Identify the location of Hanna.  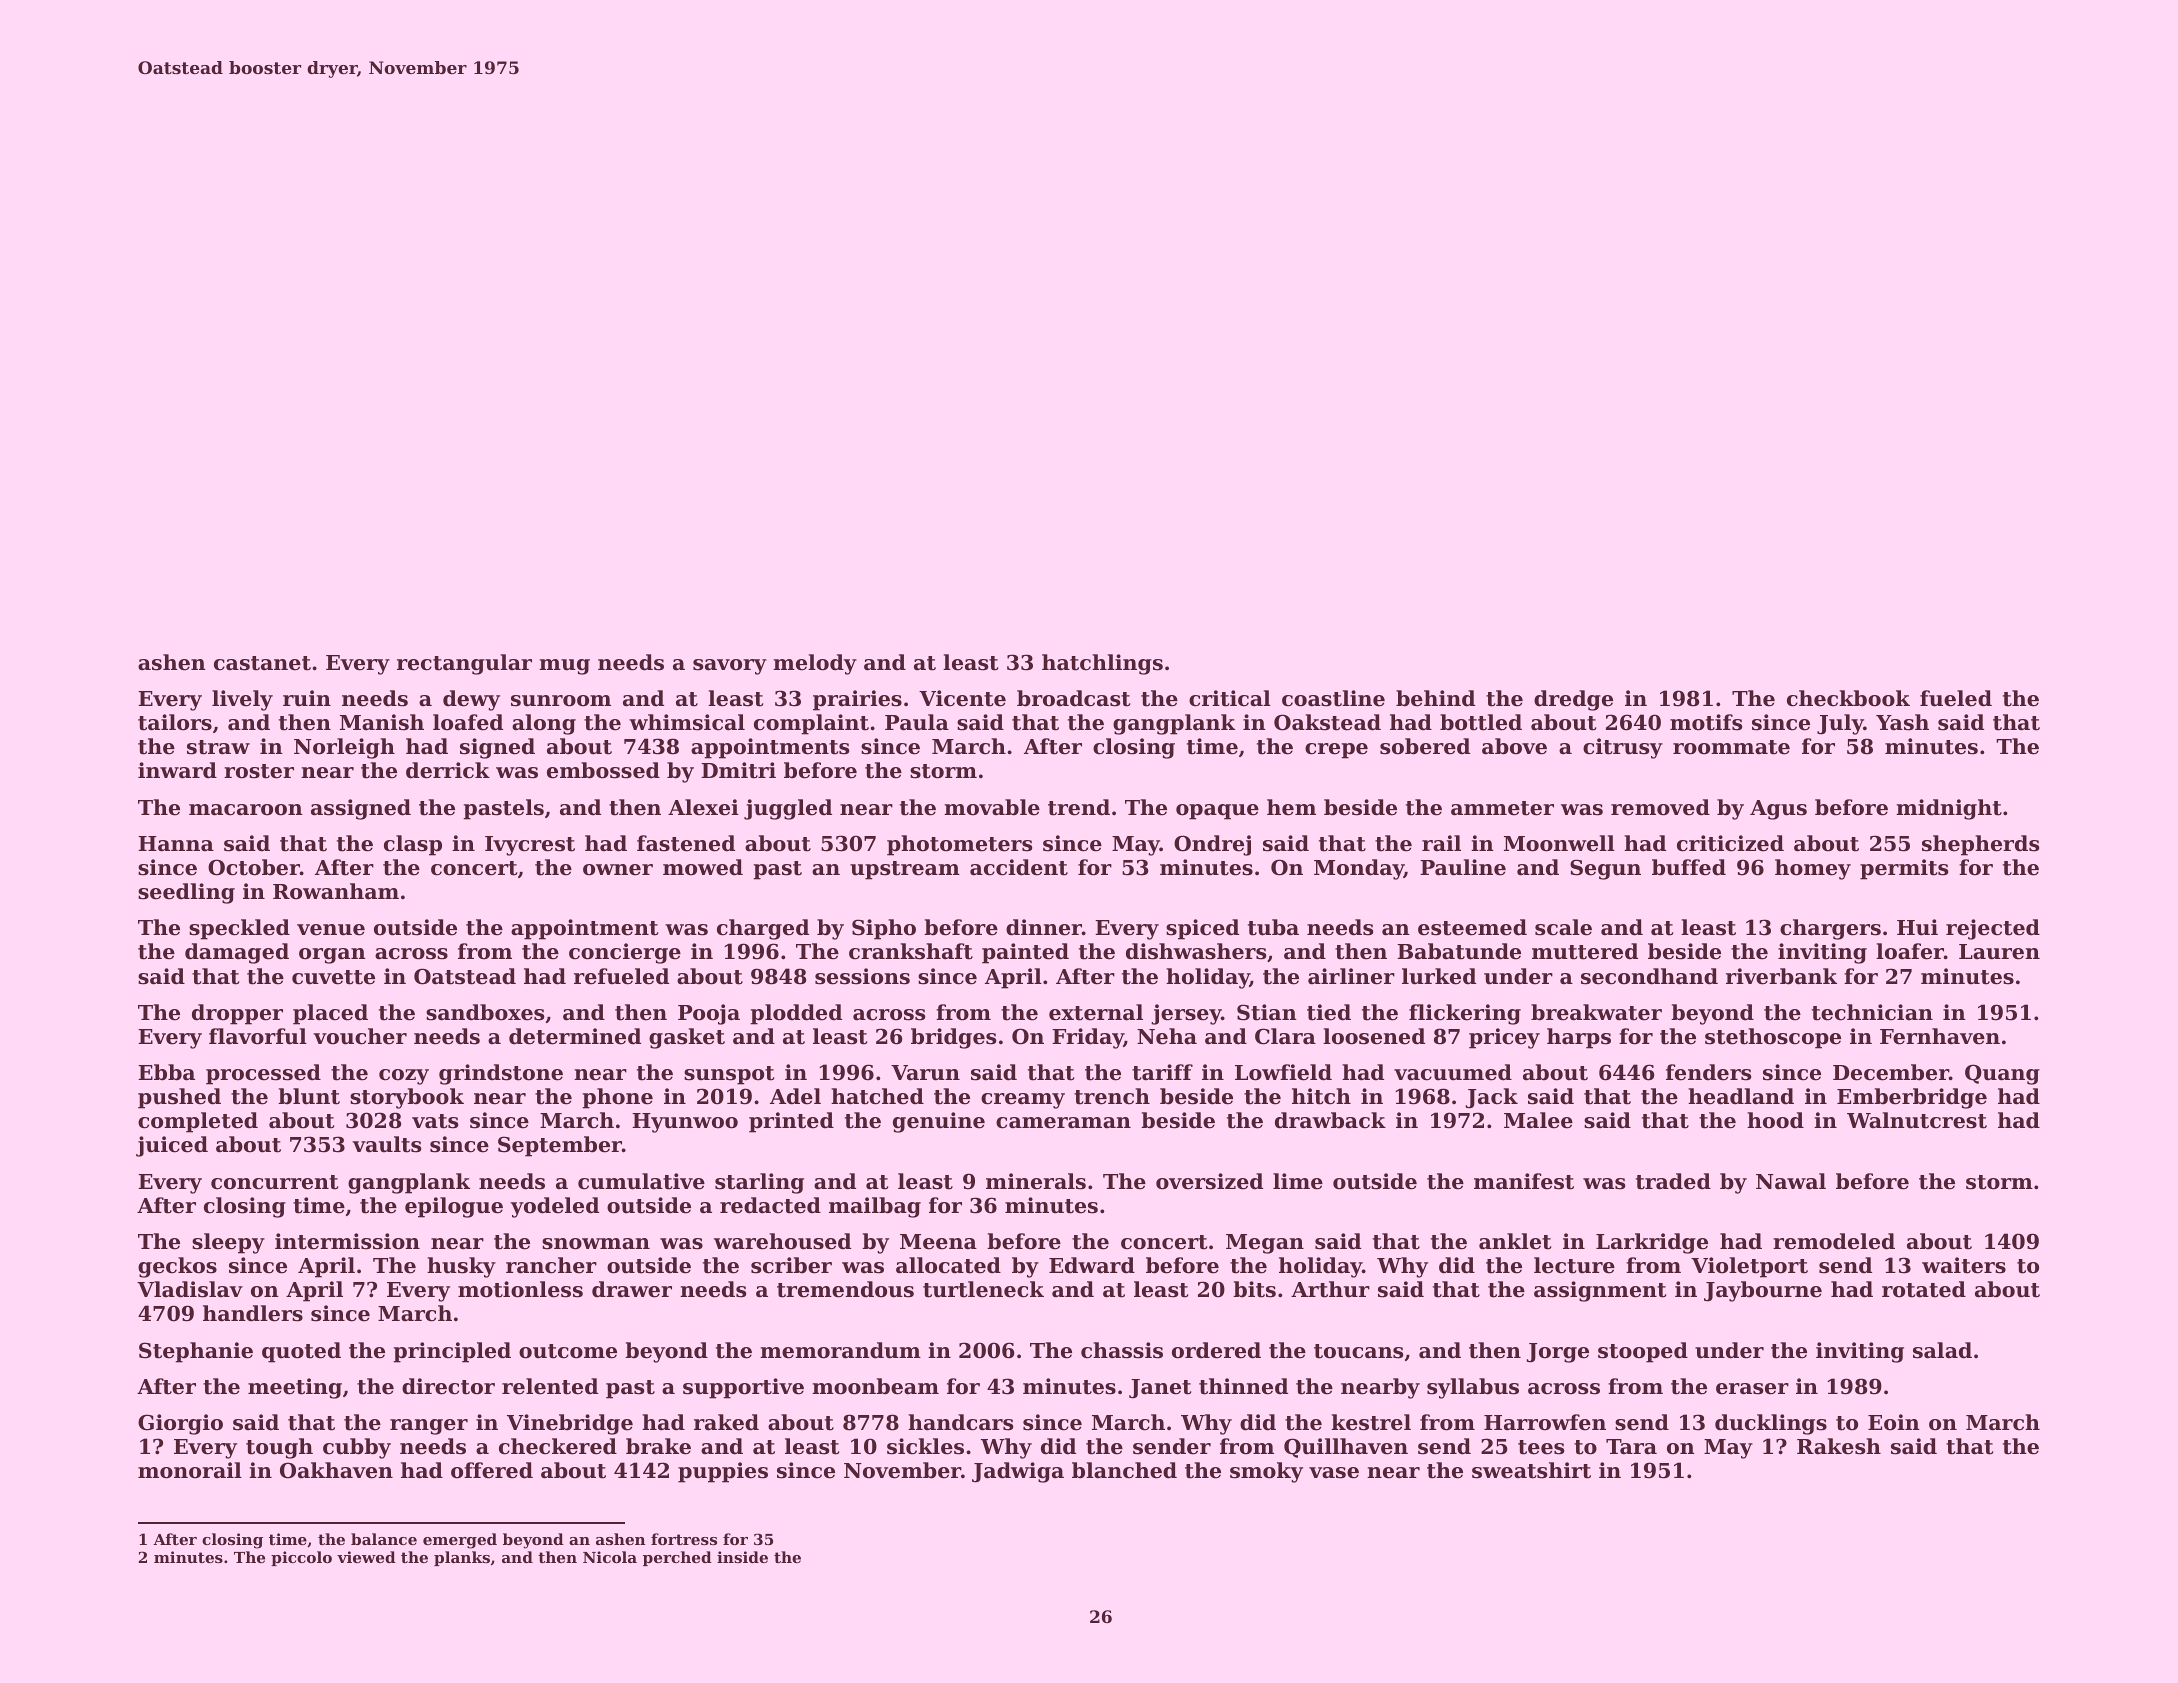
(176, 844).
